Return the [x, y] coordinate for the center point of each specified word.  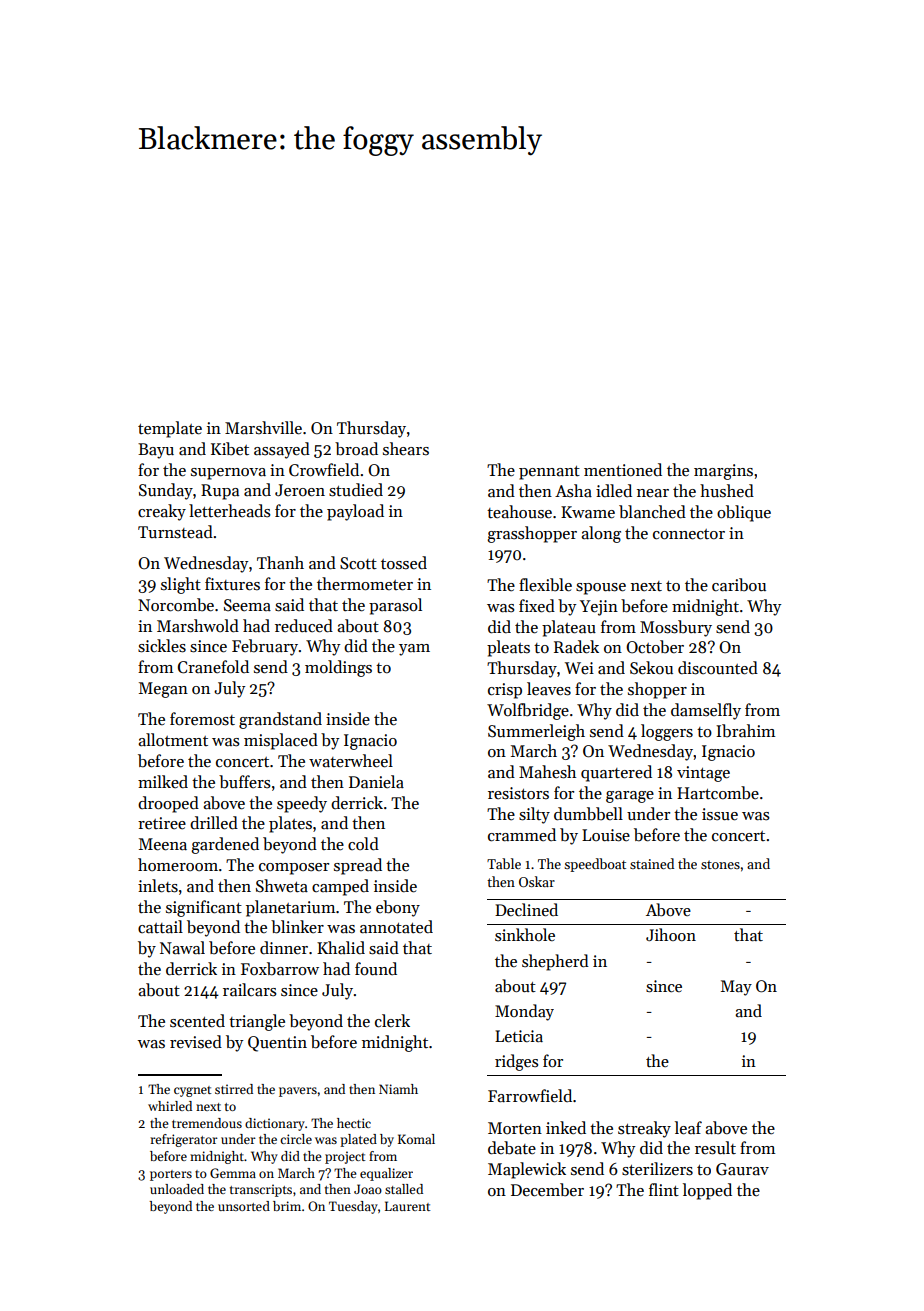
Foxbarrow [280, 969]
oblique [744, 513]
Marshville [263, 428]
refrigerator [184, 1140]
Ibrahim [745, 731]
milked [163, 782]
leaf [688, 1128]
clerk [392, 1021]
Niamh [398, 1089]
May [736, 988]
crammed [522, 835]
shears [406, 449]
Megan [163, 690]
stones [720, 864]
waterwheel [351, 761]
